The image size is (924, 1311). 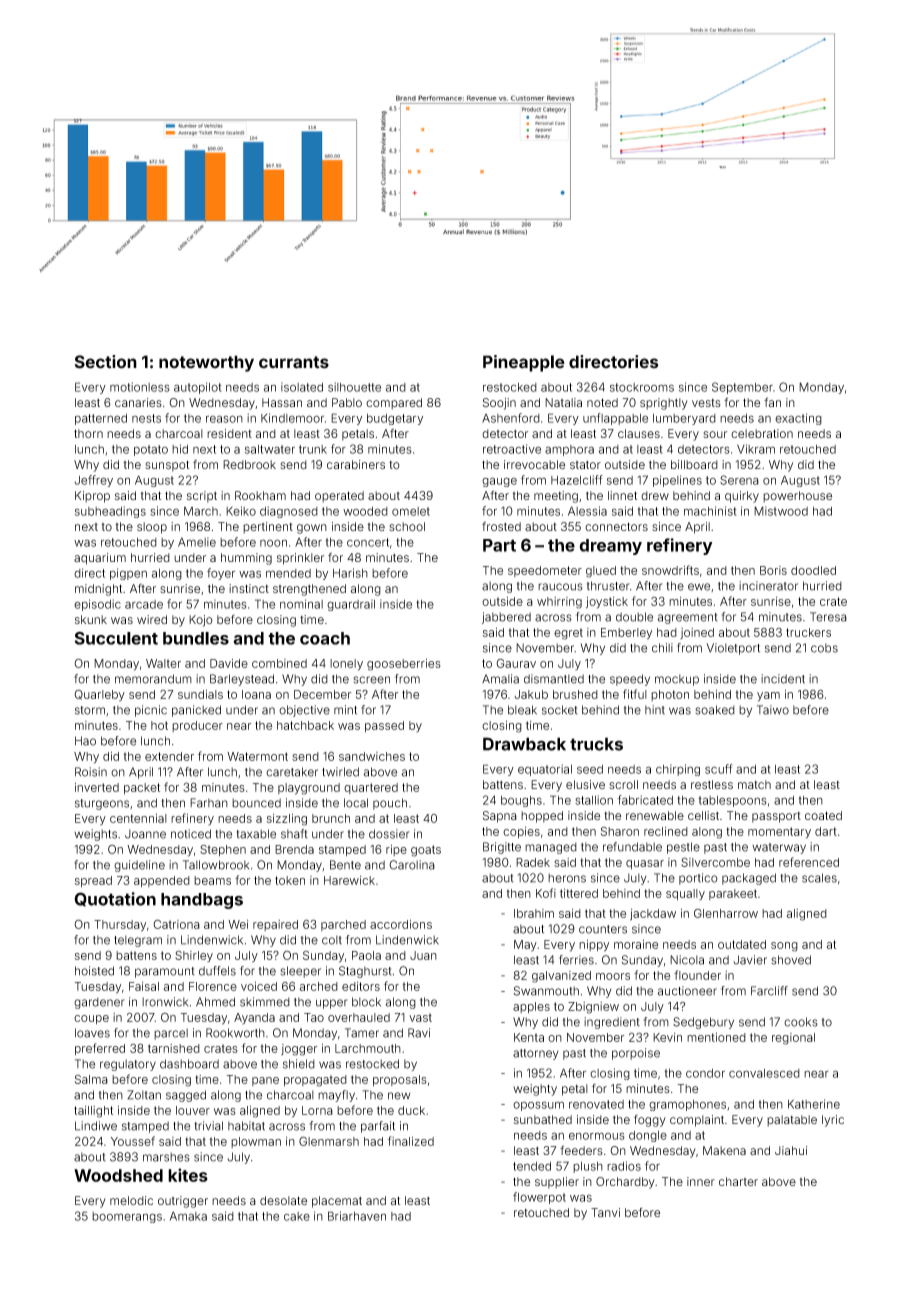 I want to click on hopped, so click(x=542, y=817).
